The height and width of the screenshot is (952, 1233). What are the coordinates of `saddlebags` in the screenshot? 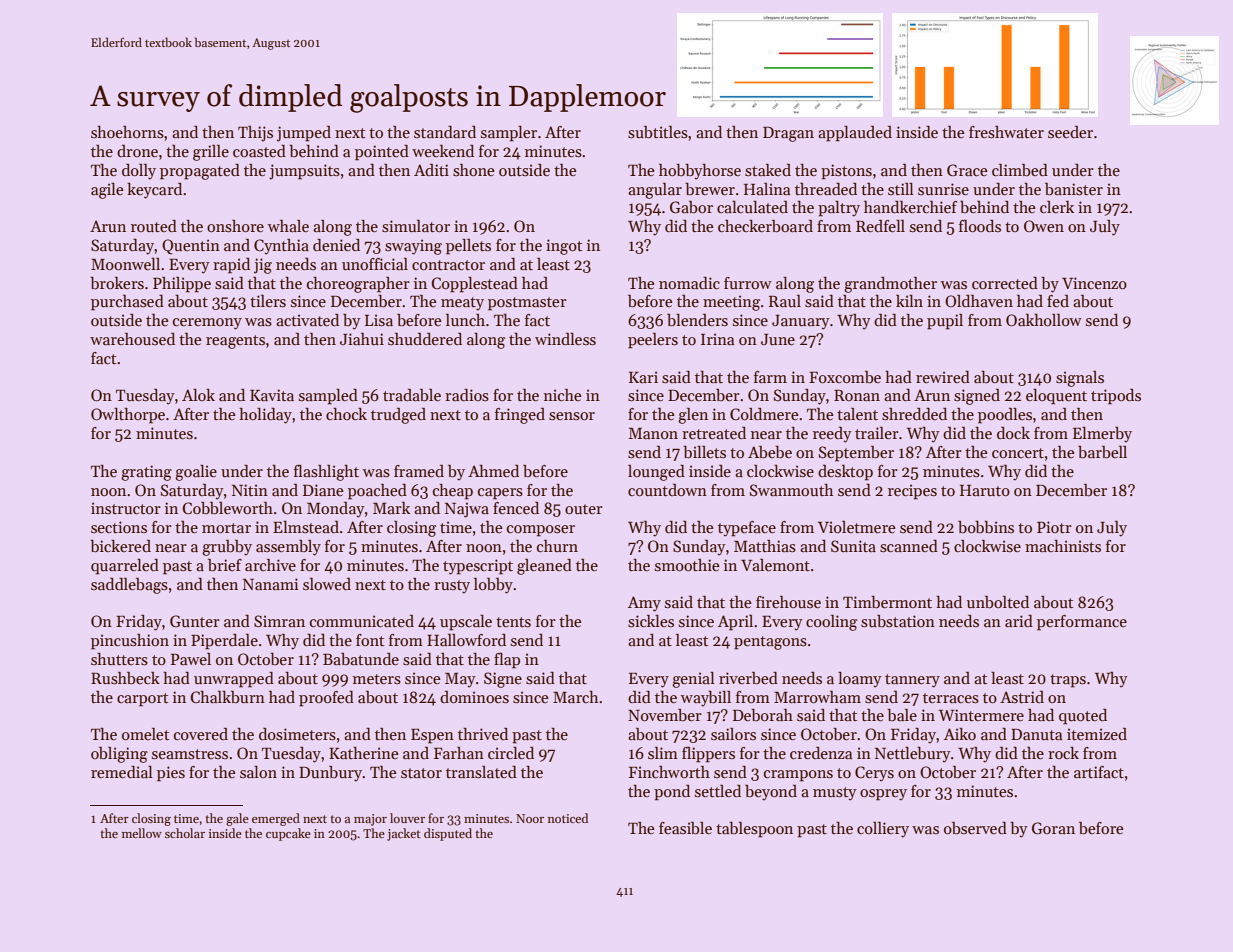 It's located at (129, 586).
